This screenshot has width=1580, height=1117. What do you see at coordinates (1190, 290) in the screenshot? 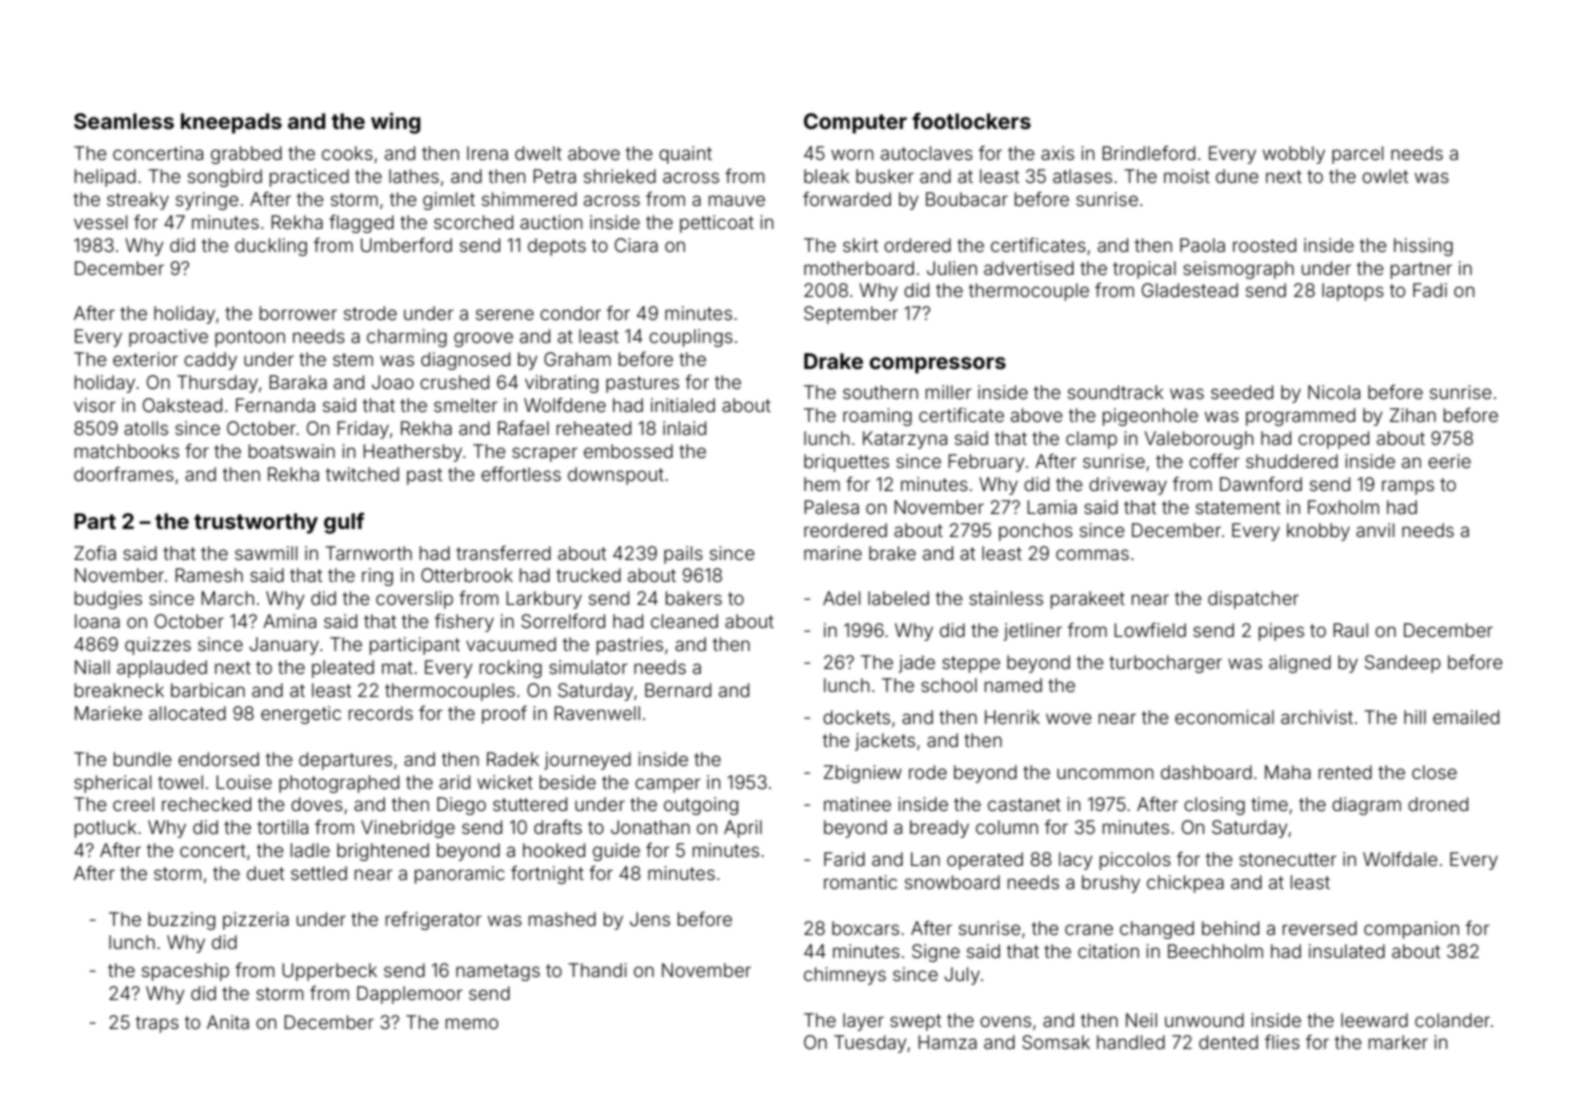
I see `Gladestead` at bounding box center [1190, 290].
